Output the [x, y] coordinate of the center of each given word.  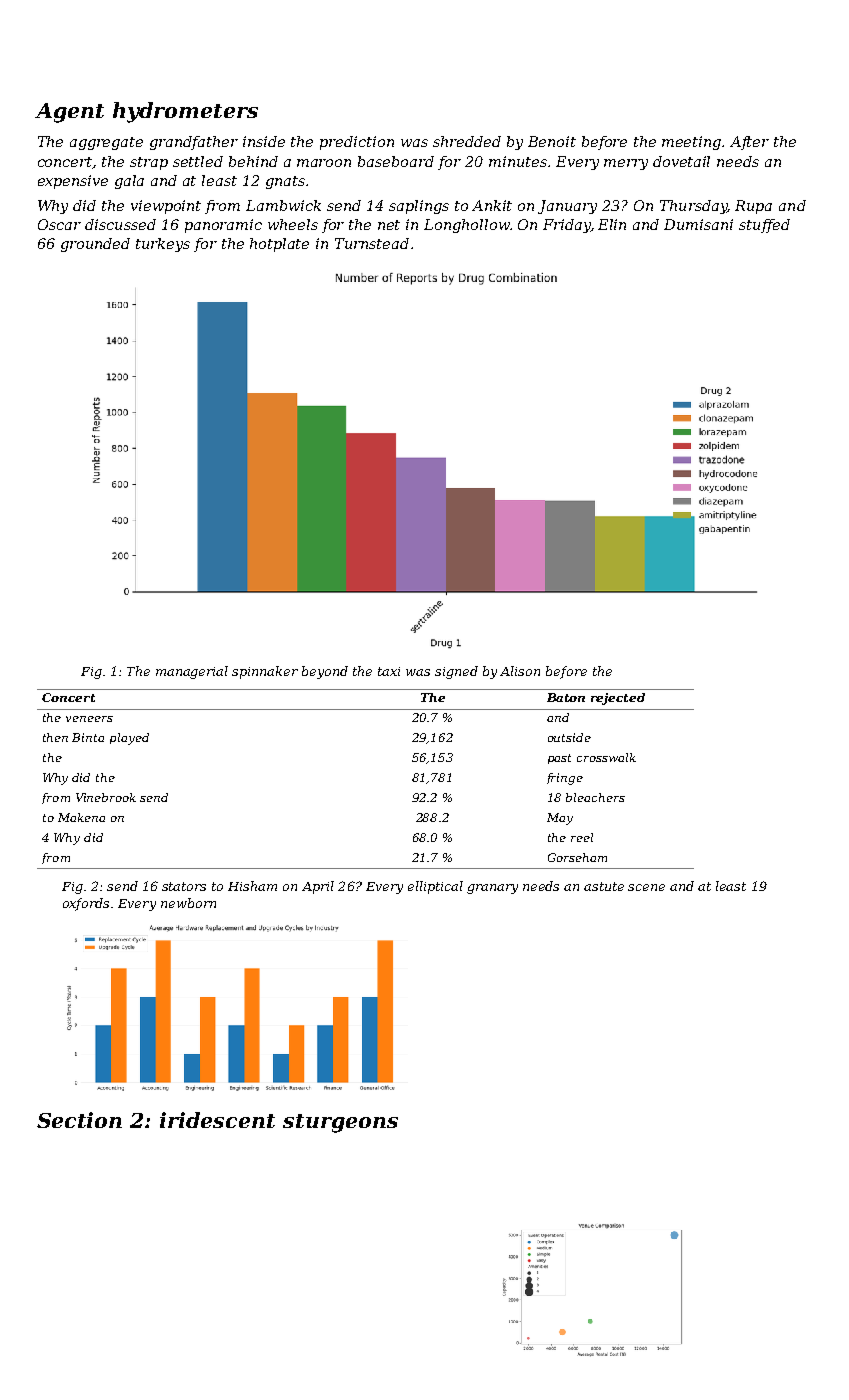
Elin [612, 224]
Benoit [552, 141]
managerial [192, 672]
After [749, 143]
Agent [69, 113]
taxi [389, 671]
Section [79, 1120]
